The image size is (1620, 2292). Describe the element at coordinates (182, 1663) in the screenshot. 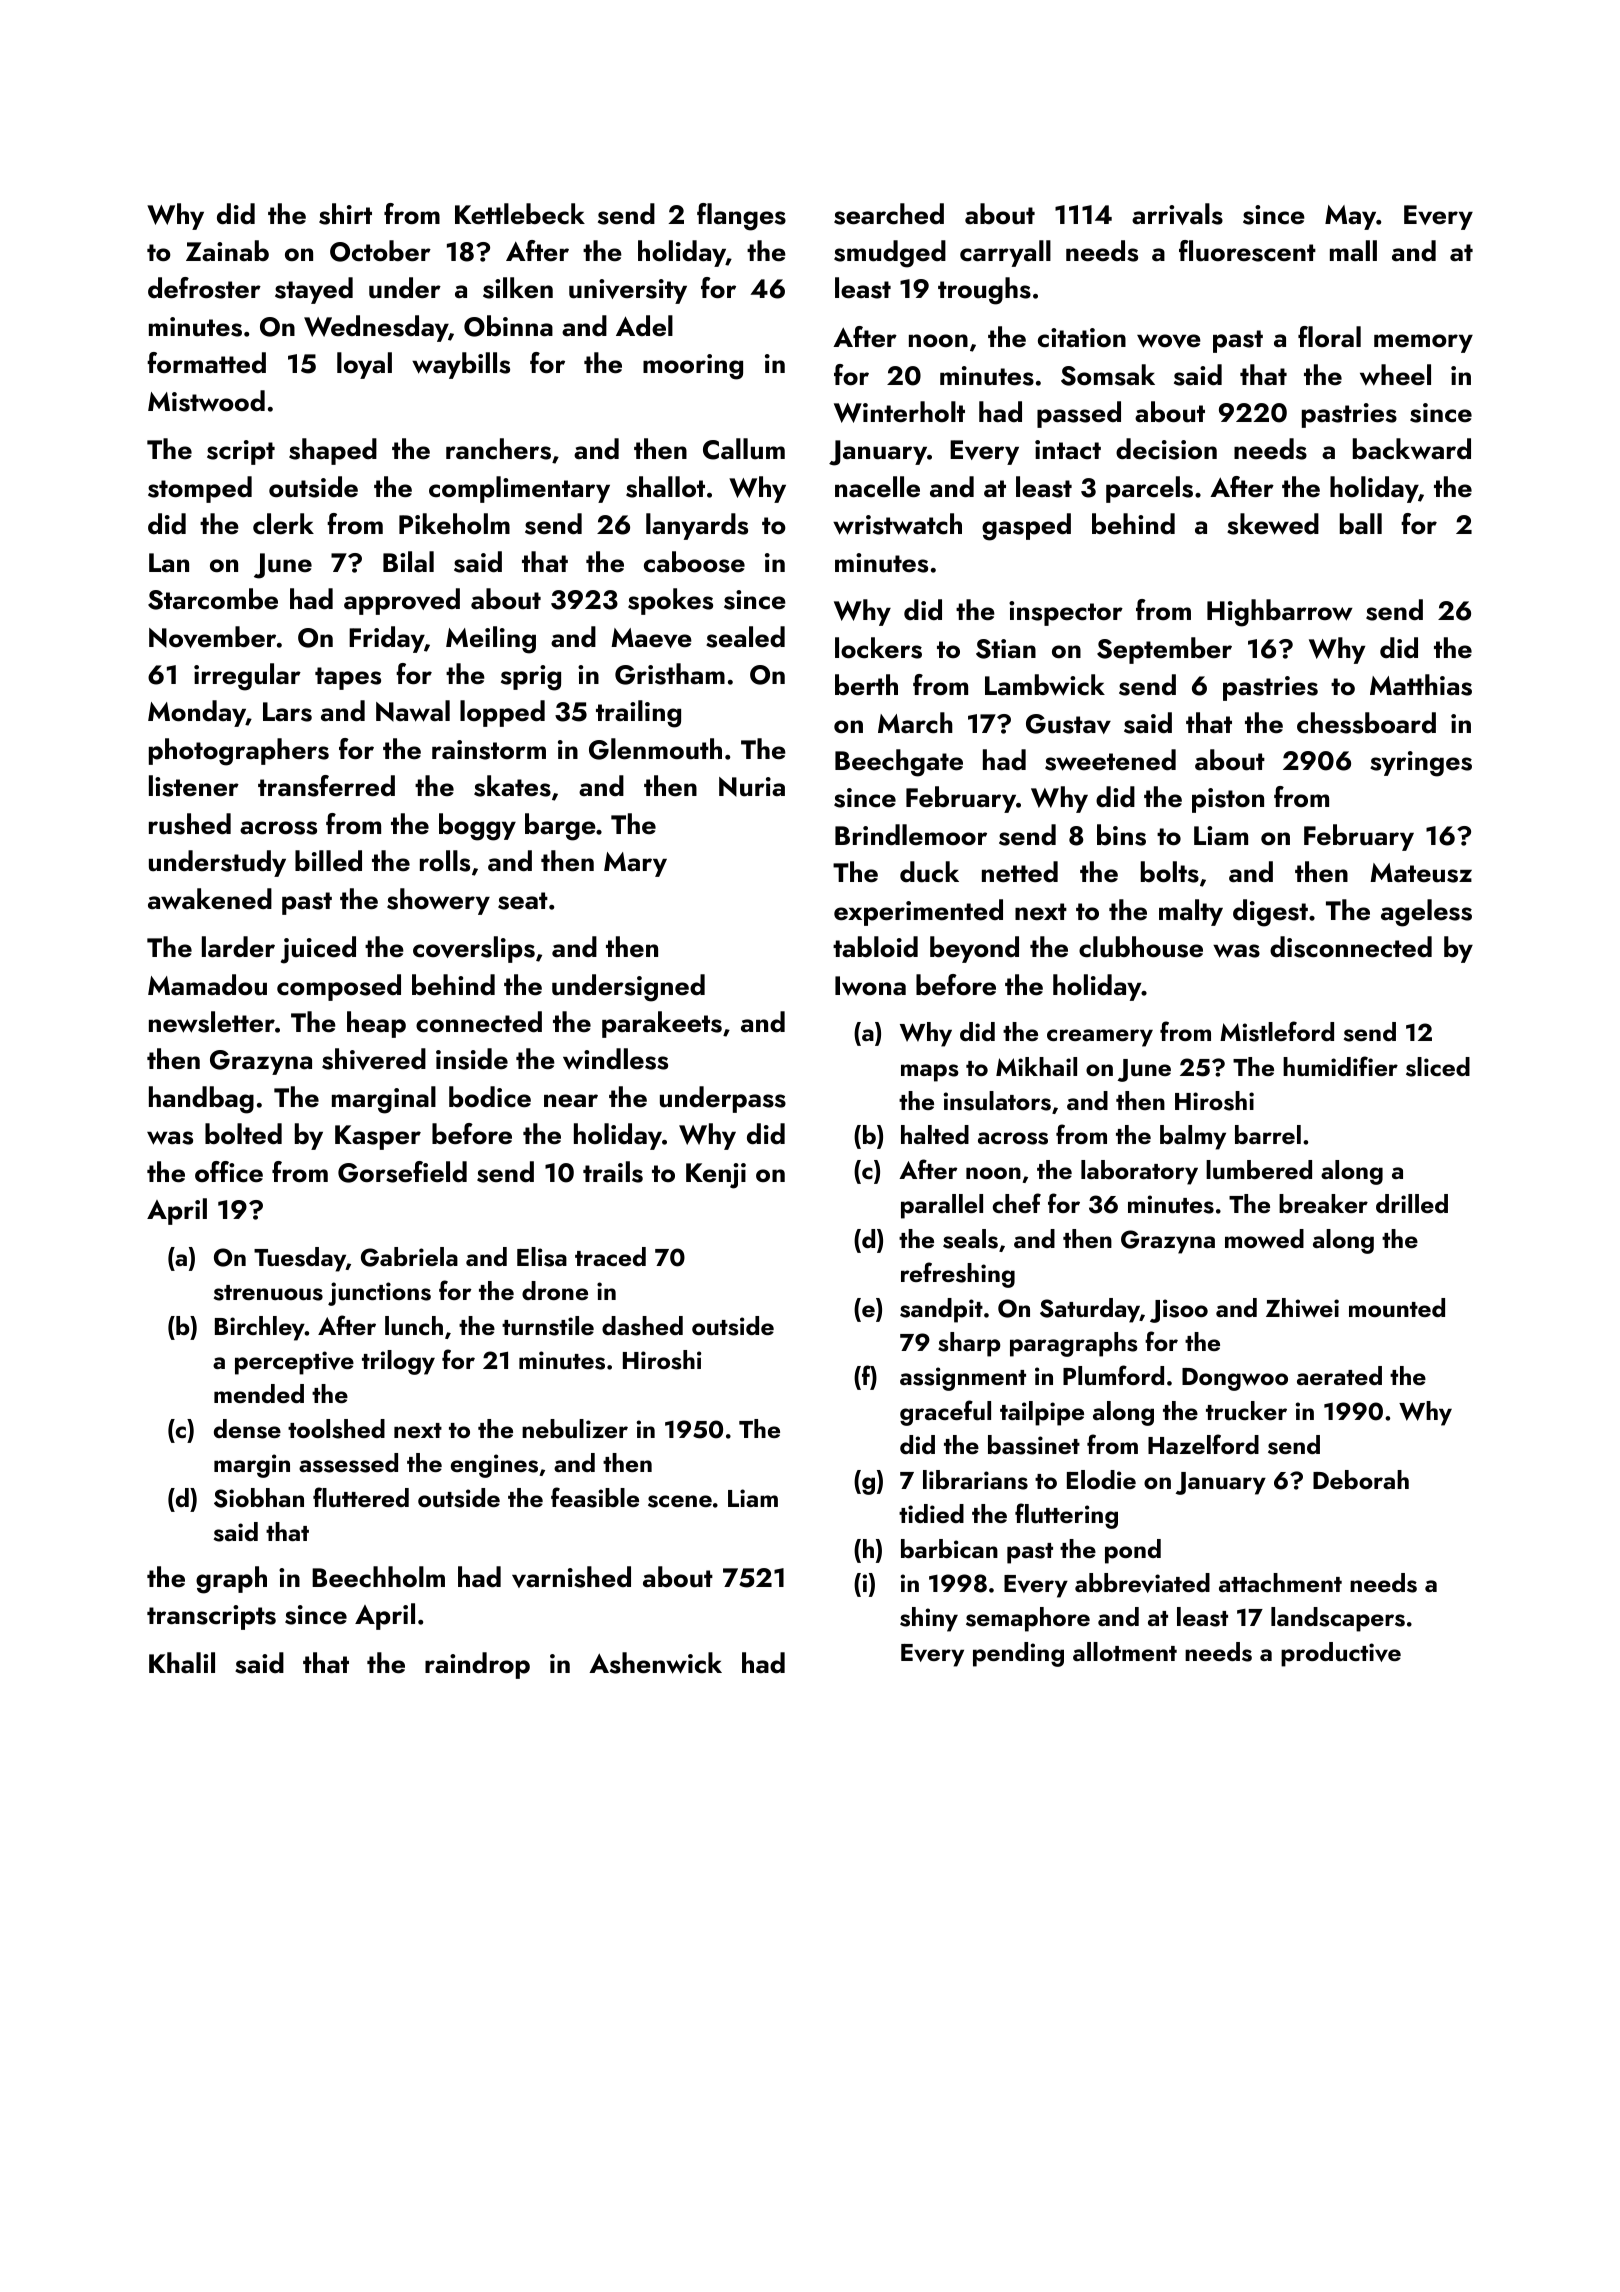

I see `Khalil` at that location.
